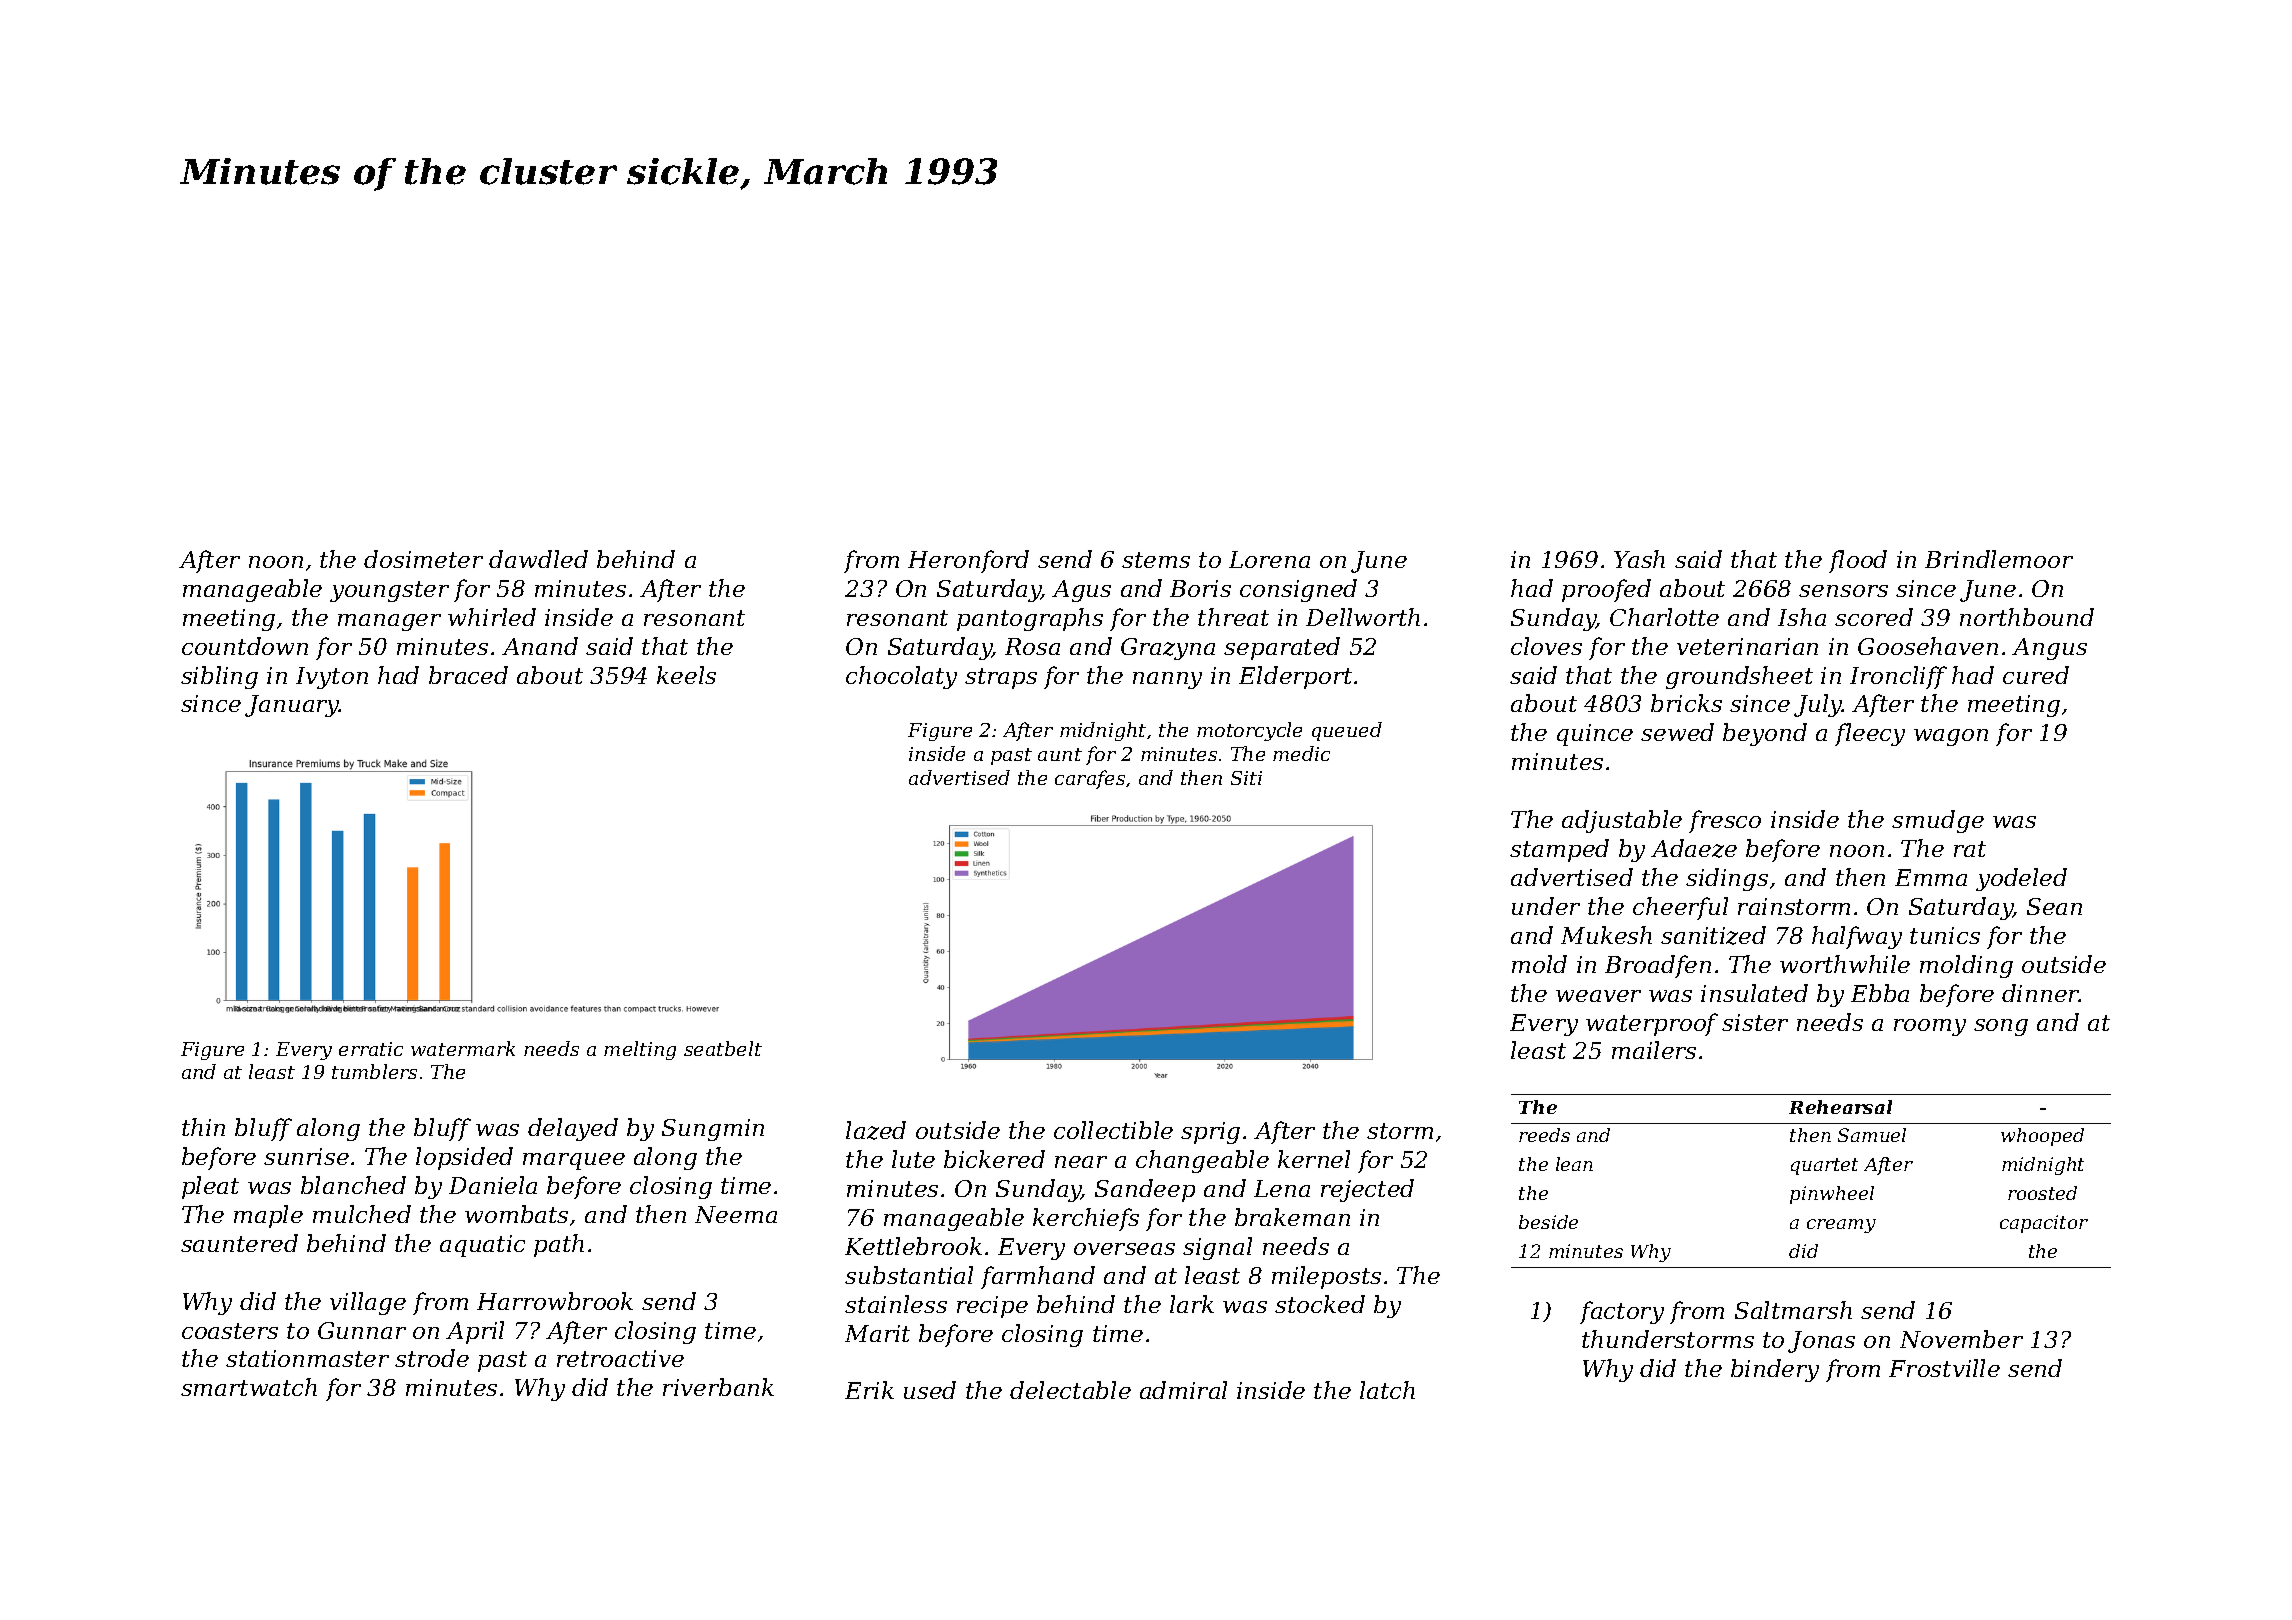 This screenshot has height=1620, width=2292. Describe the element at coordinates (389, 591) in the screenshot. I see `youngster` at that location.
